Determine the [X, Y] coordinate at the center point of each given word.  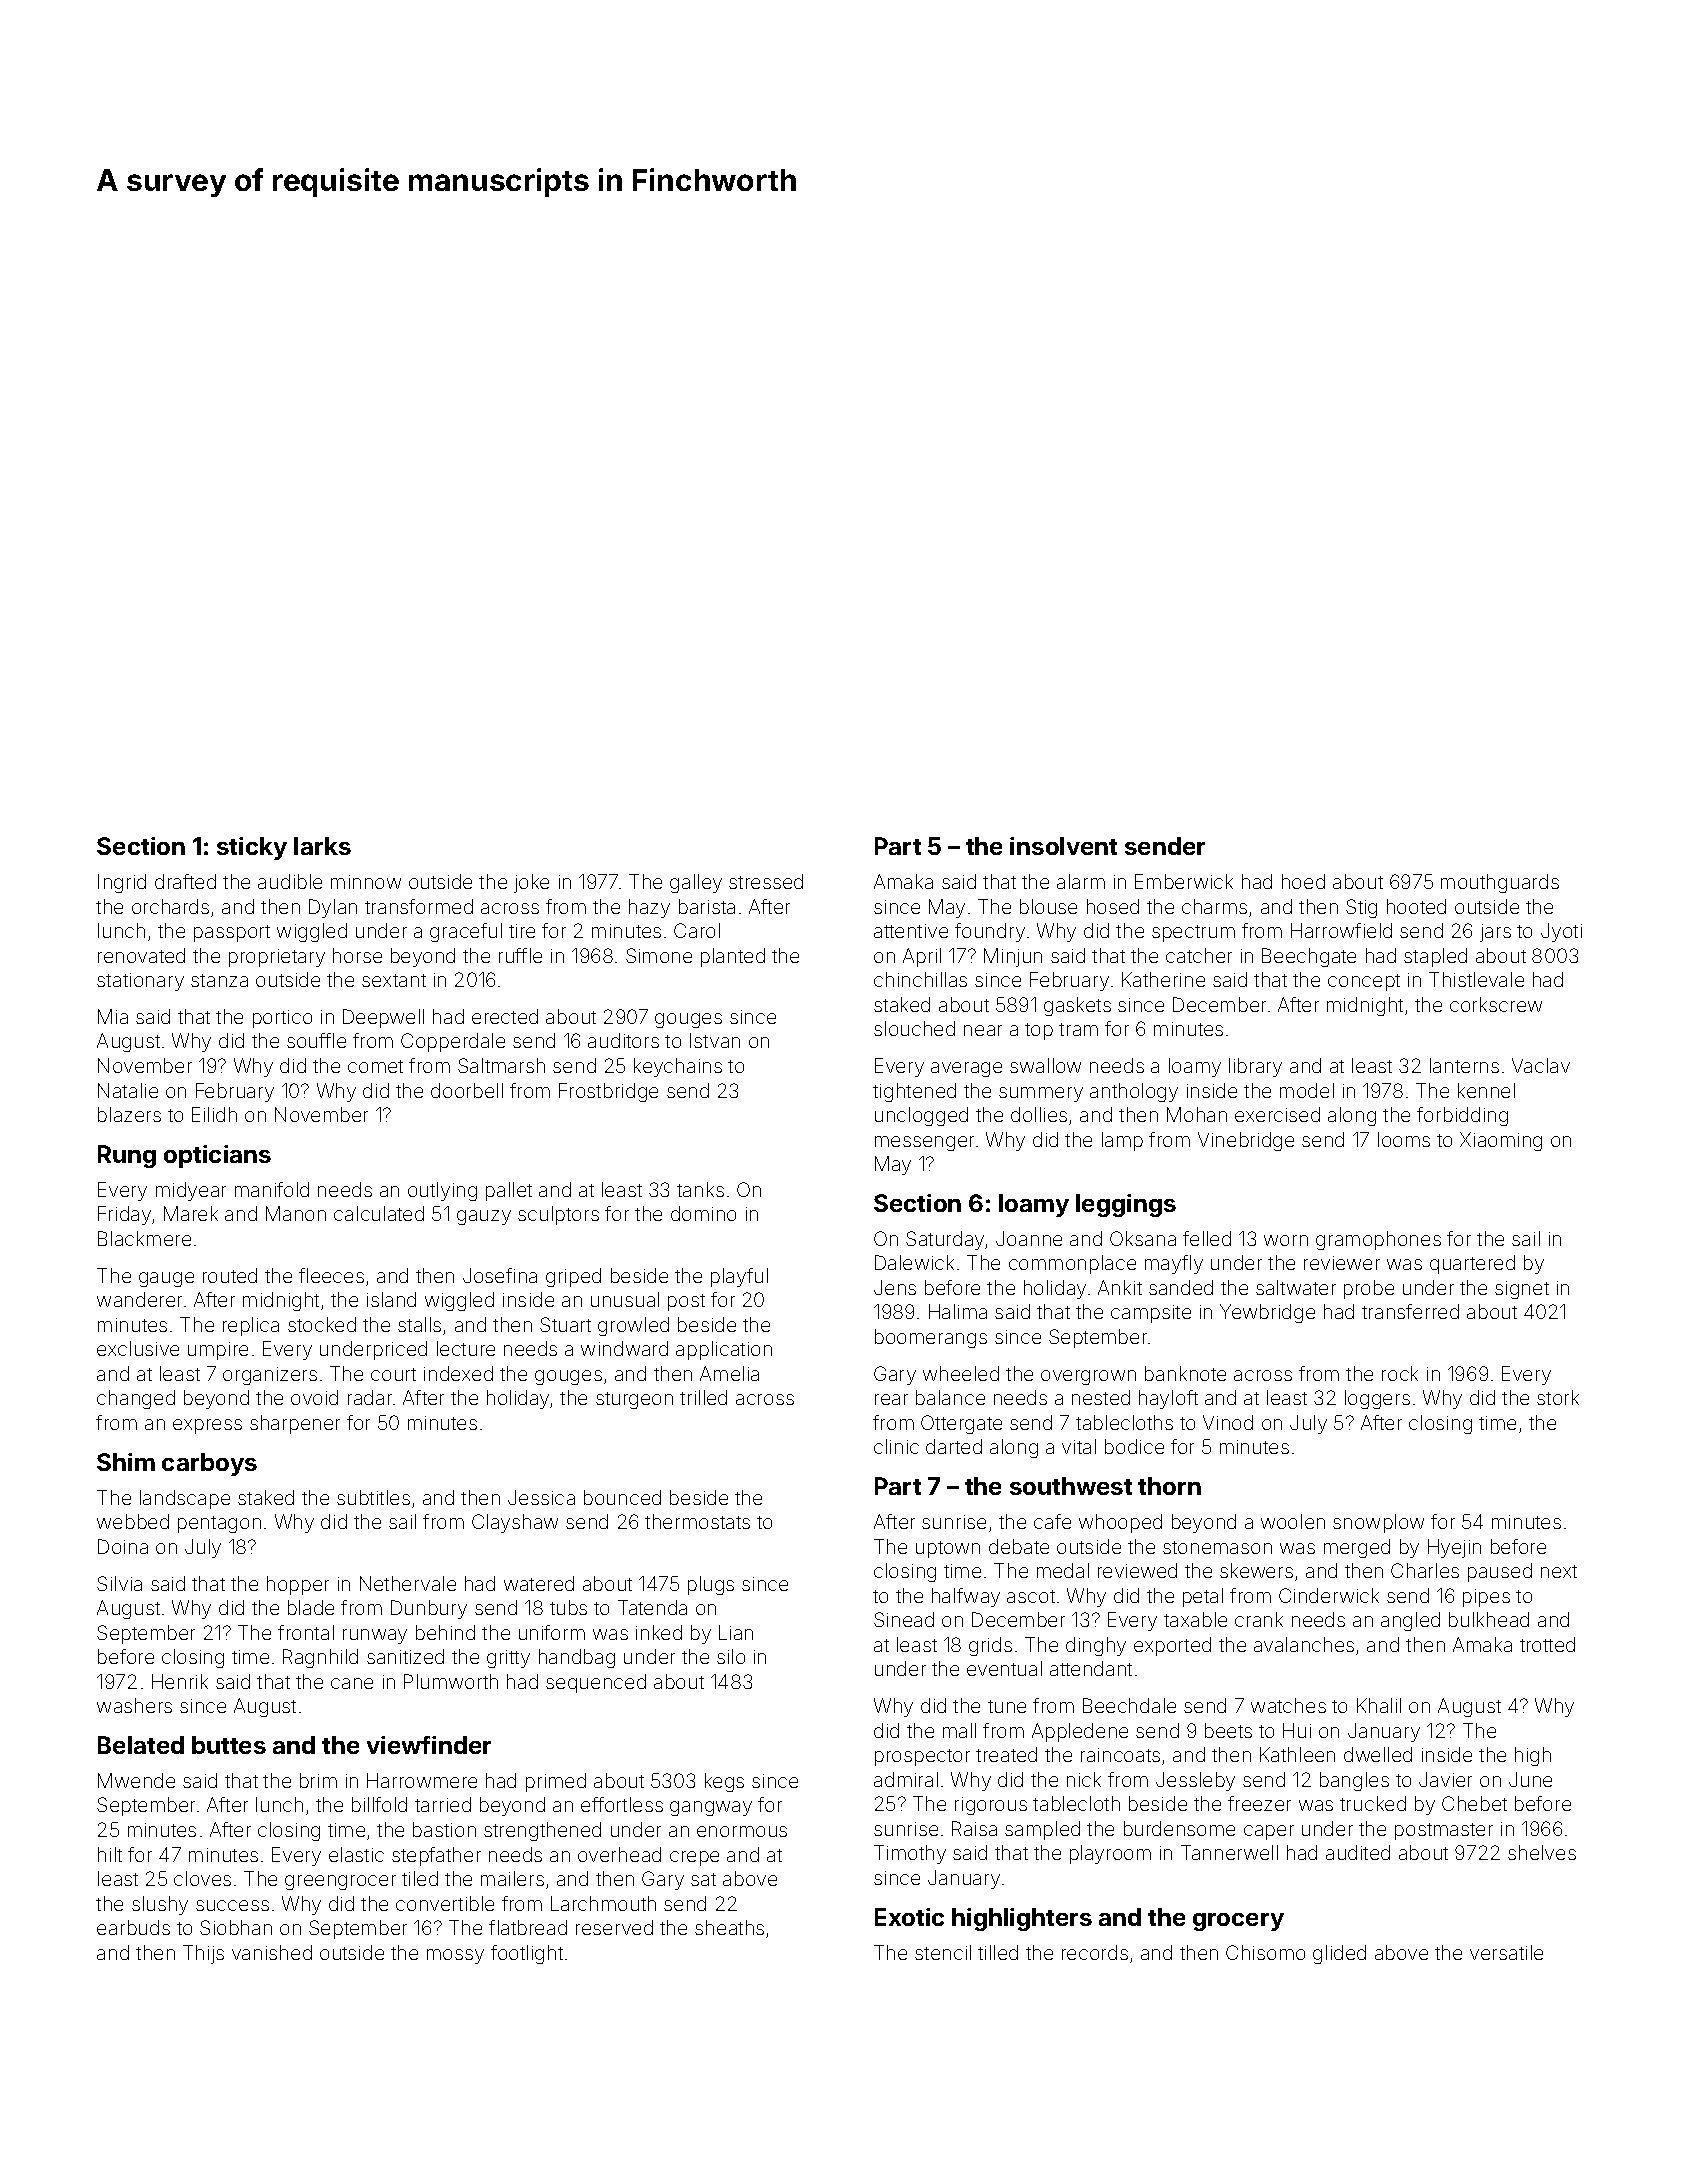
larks [322, 846]
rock [1400, 1373]
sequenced [596, 1683]
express [207, 1426]
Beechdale [1129, 1705]
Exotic [909, 1917]
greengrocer [340, 1882]
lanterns [1464, 1065]
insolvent [1063, 846]
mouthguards [1500, 883]
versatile [1506, 1952]
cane [352, 1683]
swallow [1045, 1065]
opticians [217, 1156]
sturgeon [634, 1400]
